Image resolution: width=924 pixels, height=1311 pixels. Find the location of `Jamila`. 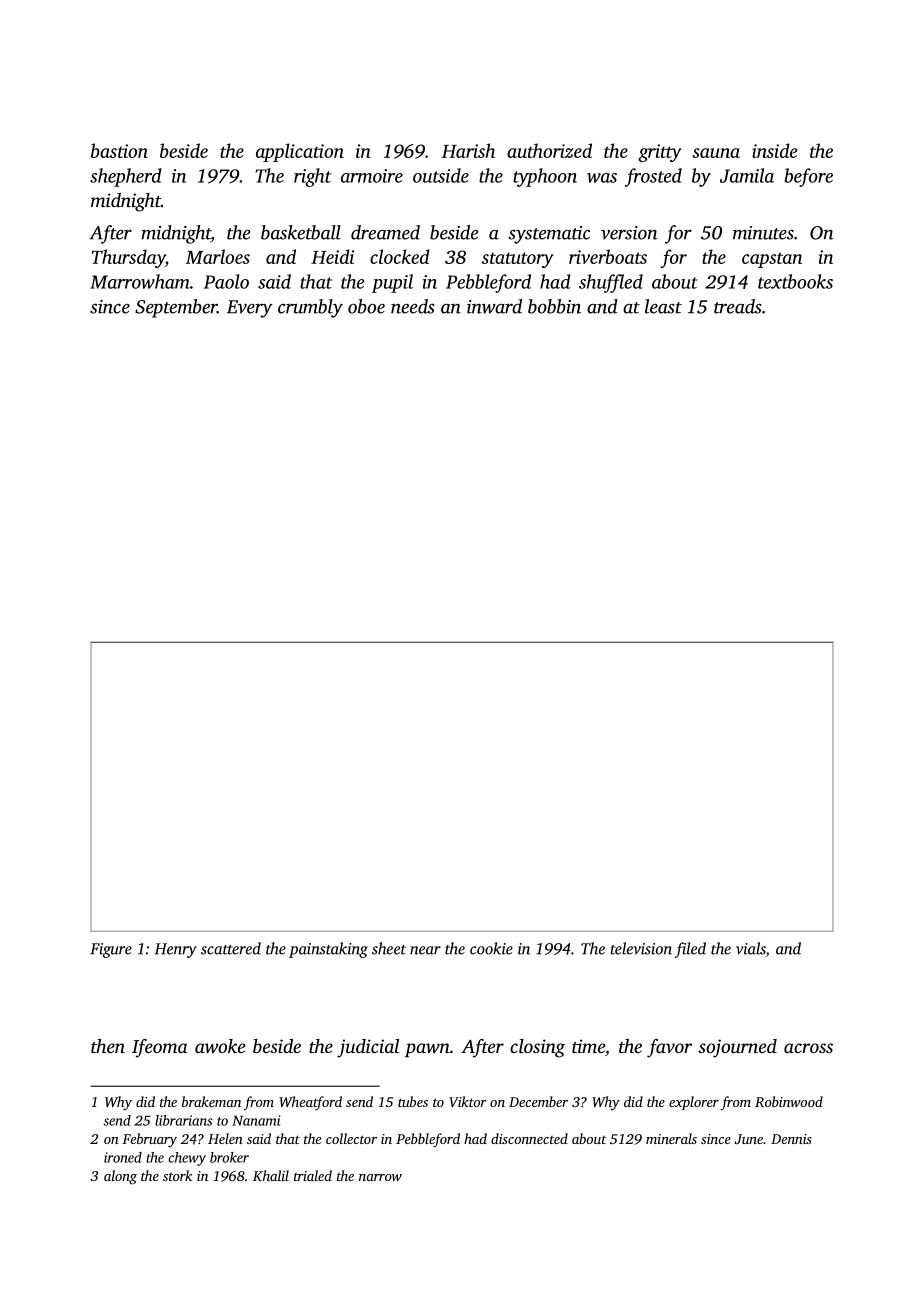

Jamila is located at coordinates (747, 175).
